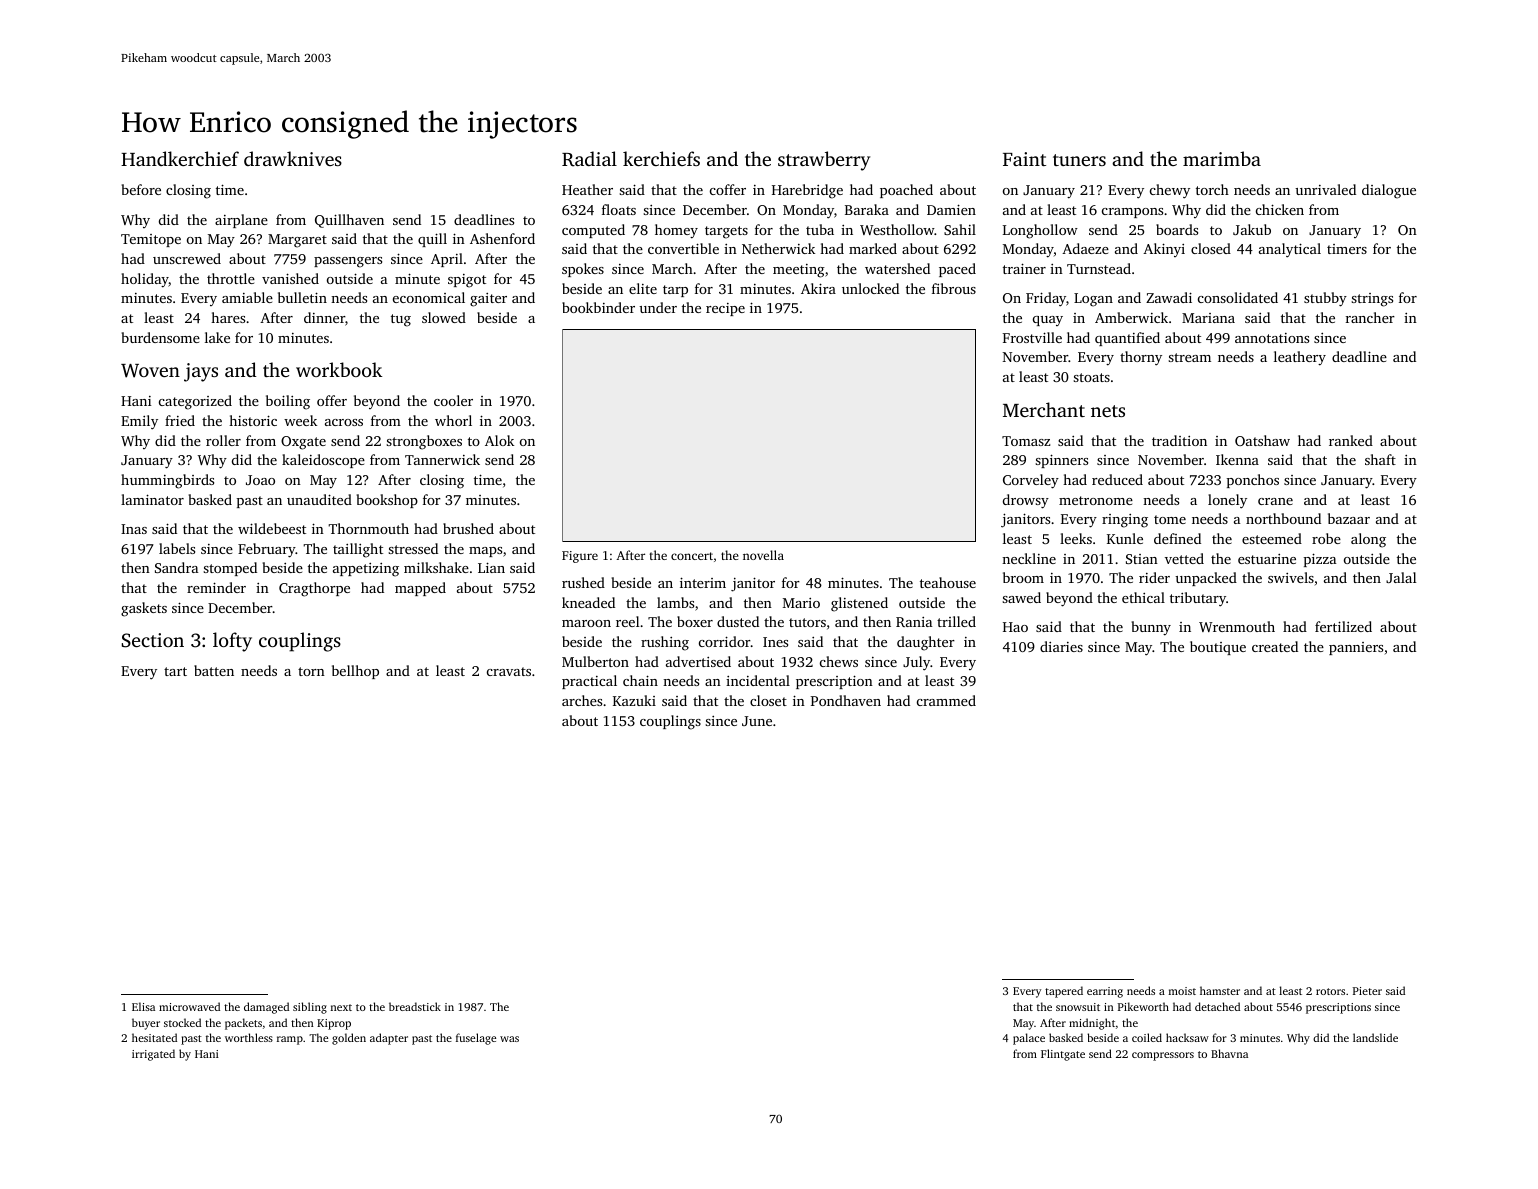 The image size is (1538, 1189). Describe the element at coordinates (1023, 577) in the page. I see `broom` at that location.
